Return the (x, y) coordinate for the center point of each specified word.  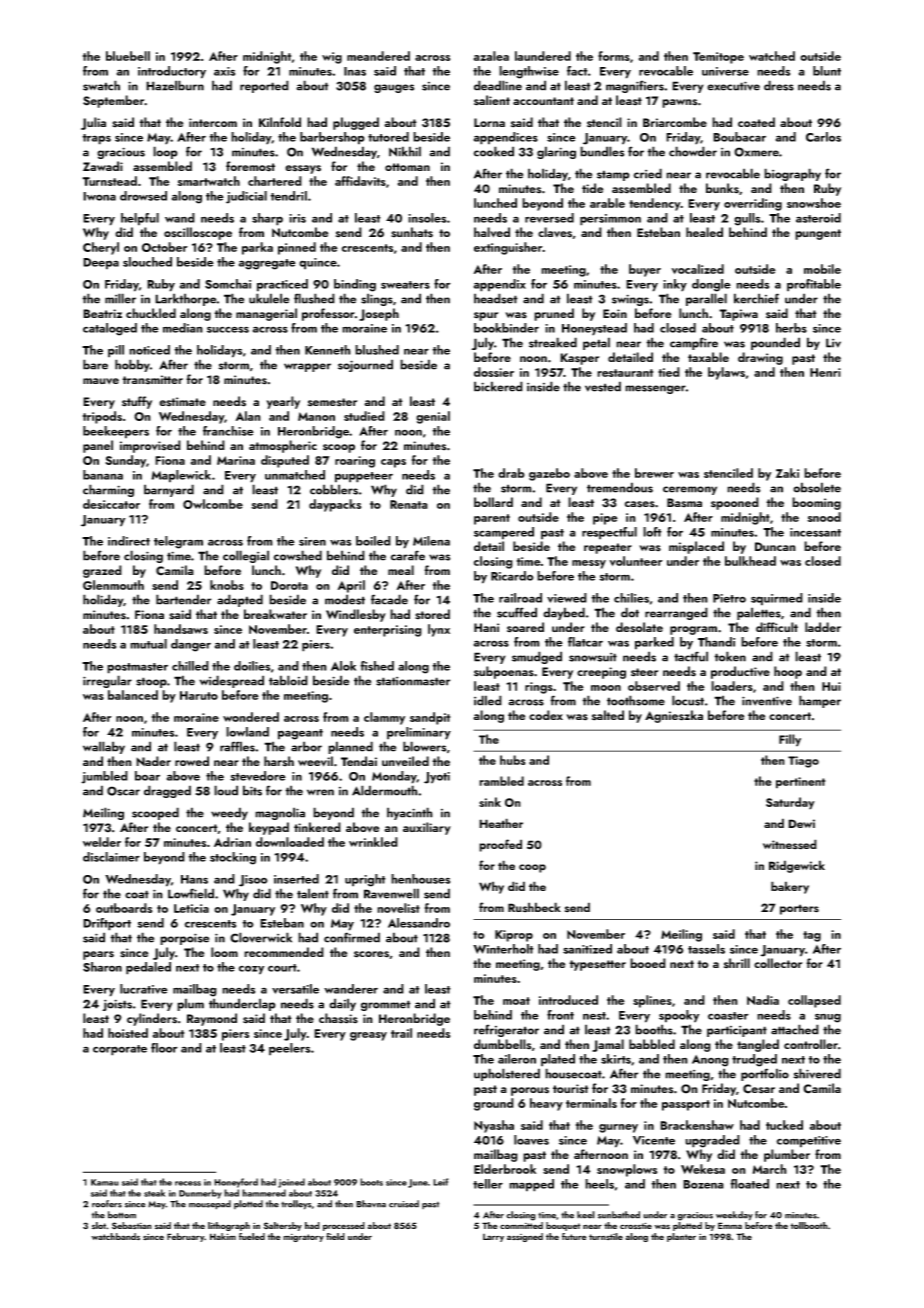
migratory (303, 1238)
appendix (500, 285)
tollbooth (809, 1225)
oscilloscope (198, 233)
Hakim (223, 1236)
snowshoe (814, 203)
